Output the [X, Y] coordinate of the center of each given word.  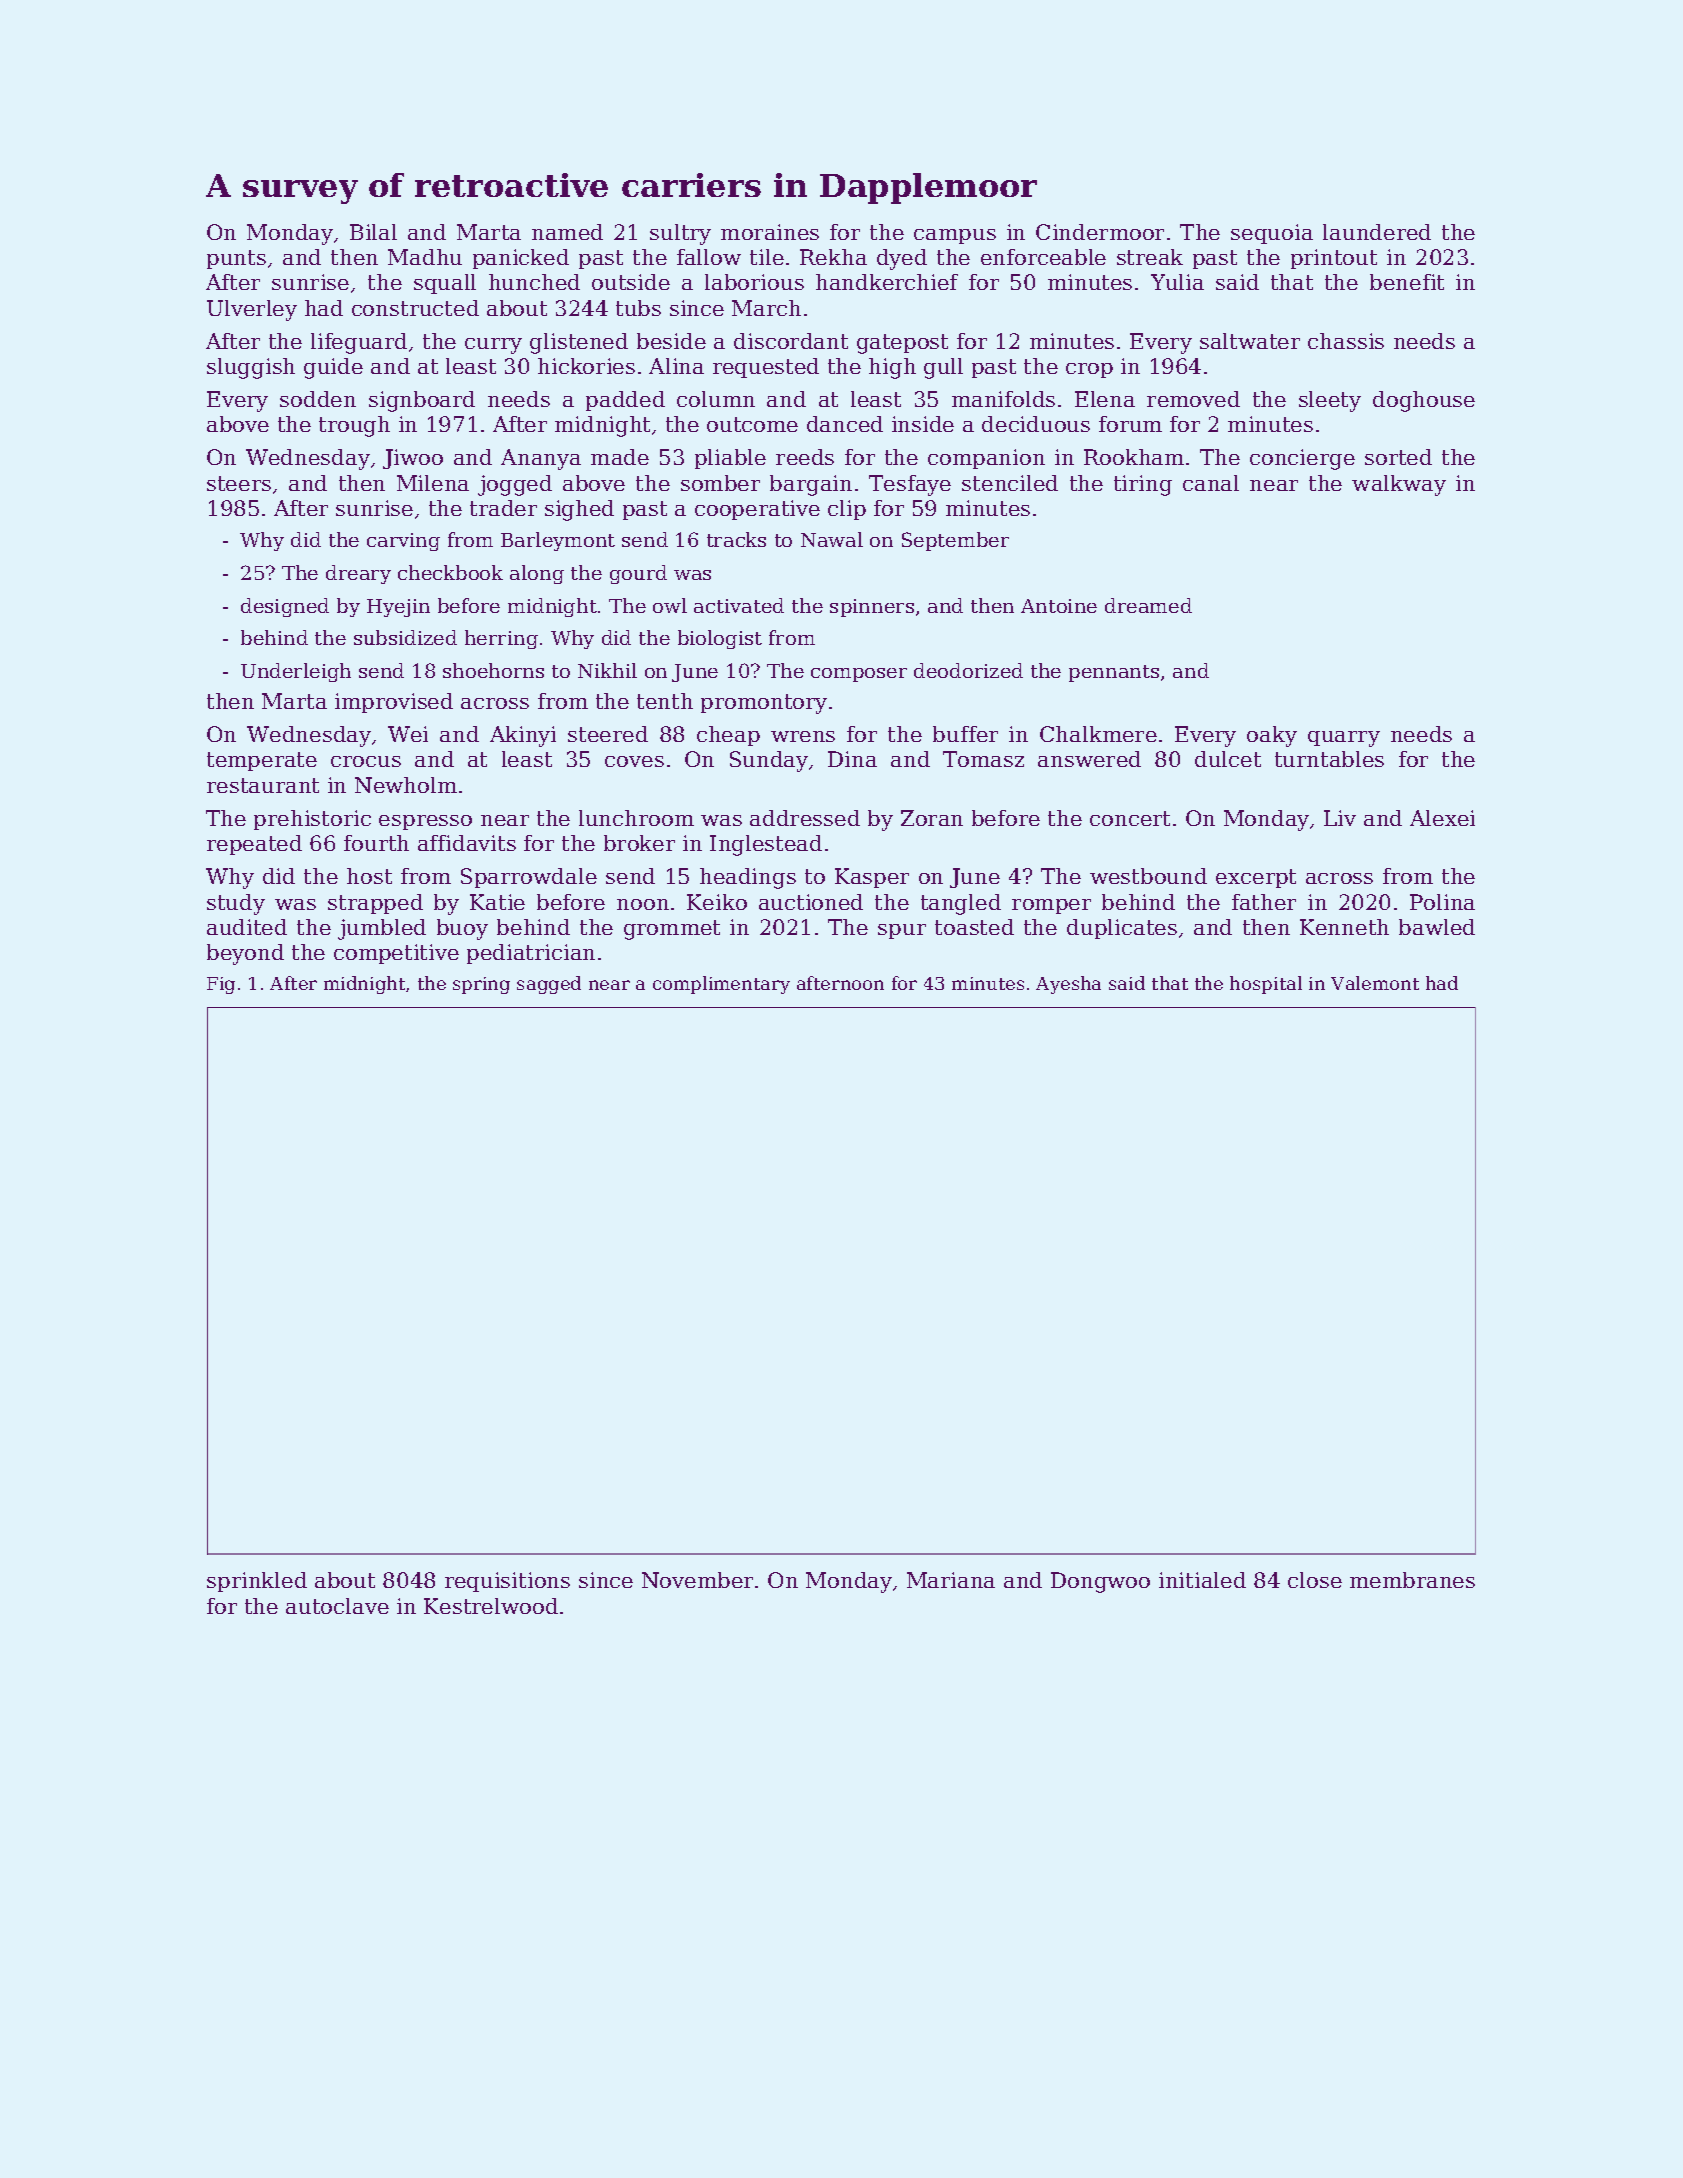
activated [739, 605]
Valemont [1375, 983]
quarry [1344, 739]
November [697, 1580]
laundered [1377, 232]
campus [955, 236]
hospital [1266, 985]
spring [481, 985]
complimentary [721, 985]
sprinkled [257, 1582]
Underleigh [296, 672]
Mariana [951, 1580]
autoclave [337, 1606]
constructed [415, 308]
